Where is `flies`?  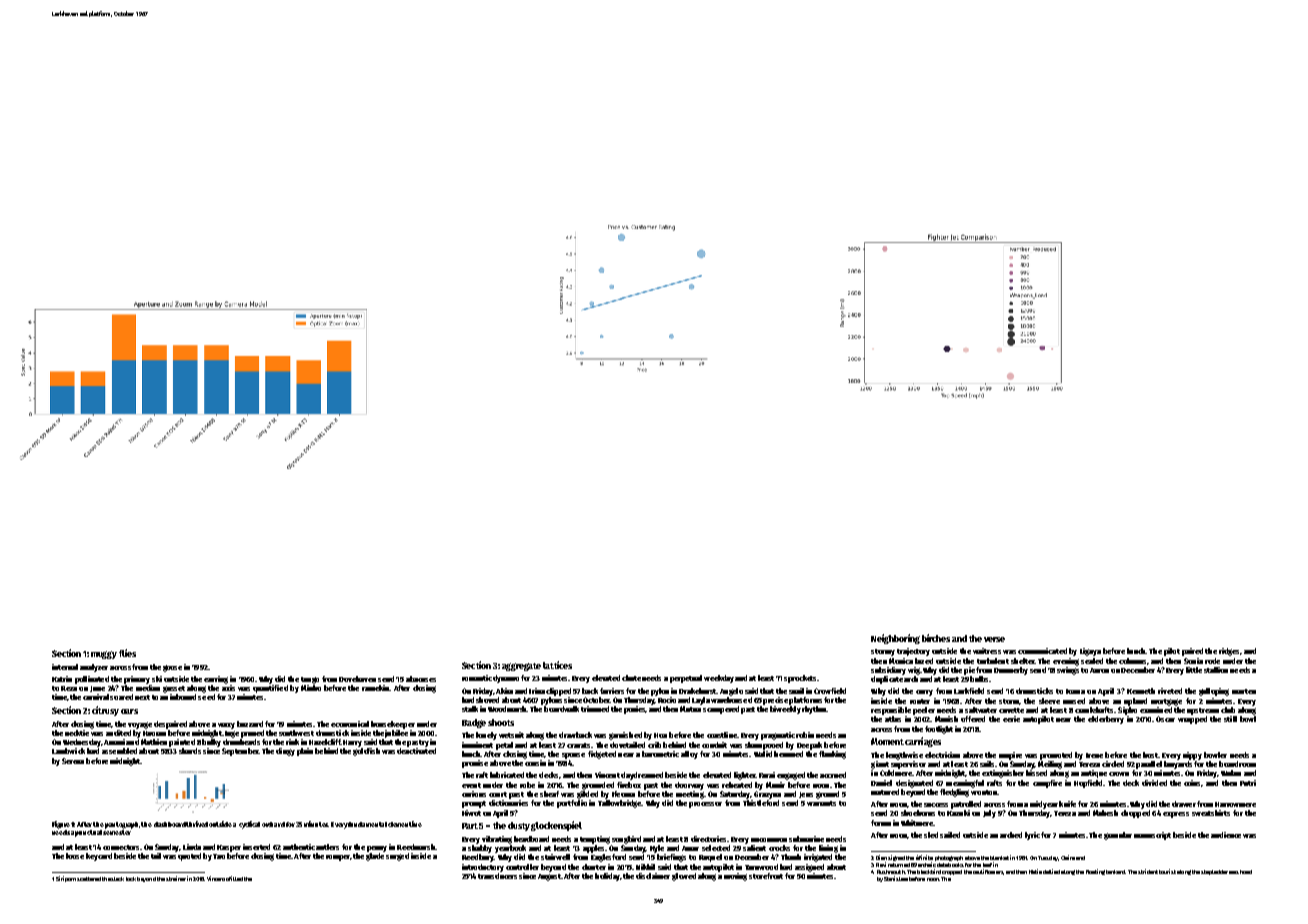 flies is located at coordinates (127, 653).
